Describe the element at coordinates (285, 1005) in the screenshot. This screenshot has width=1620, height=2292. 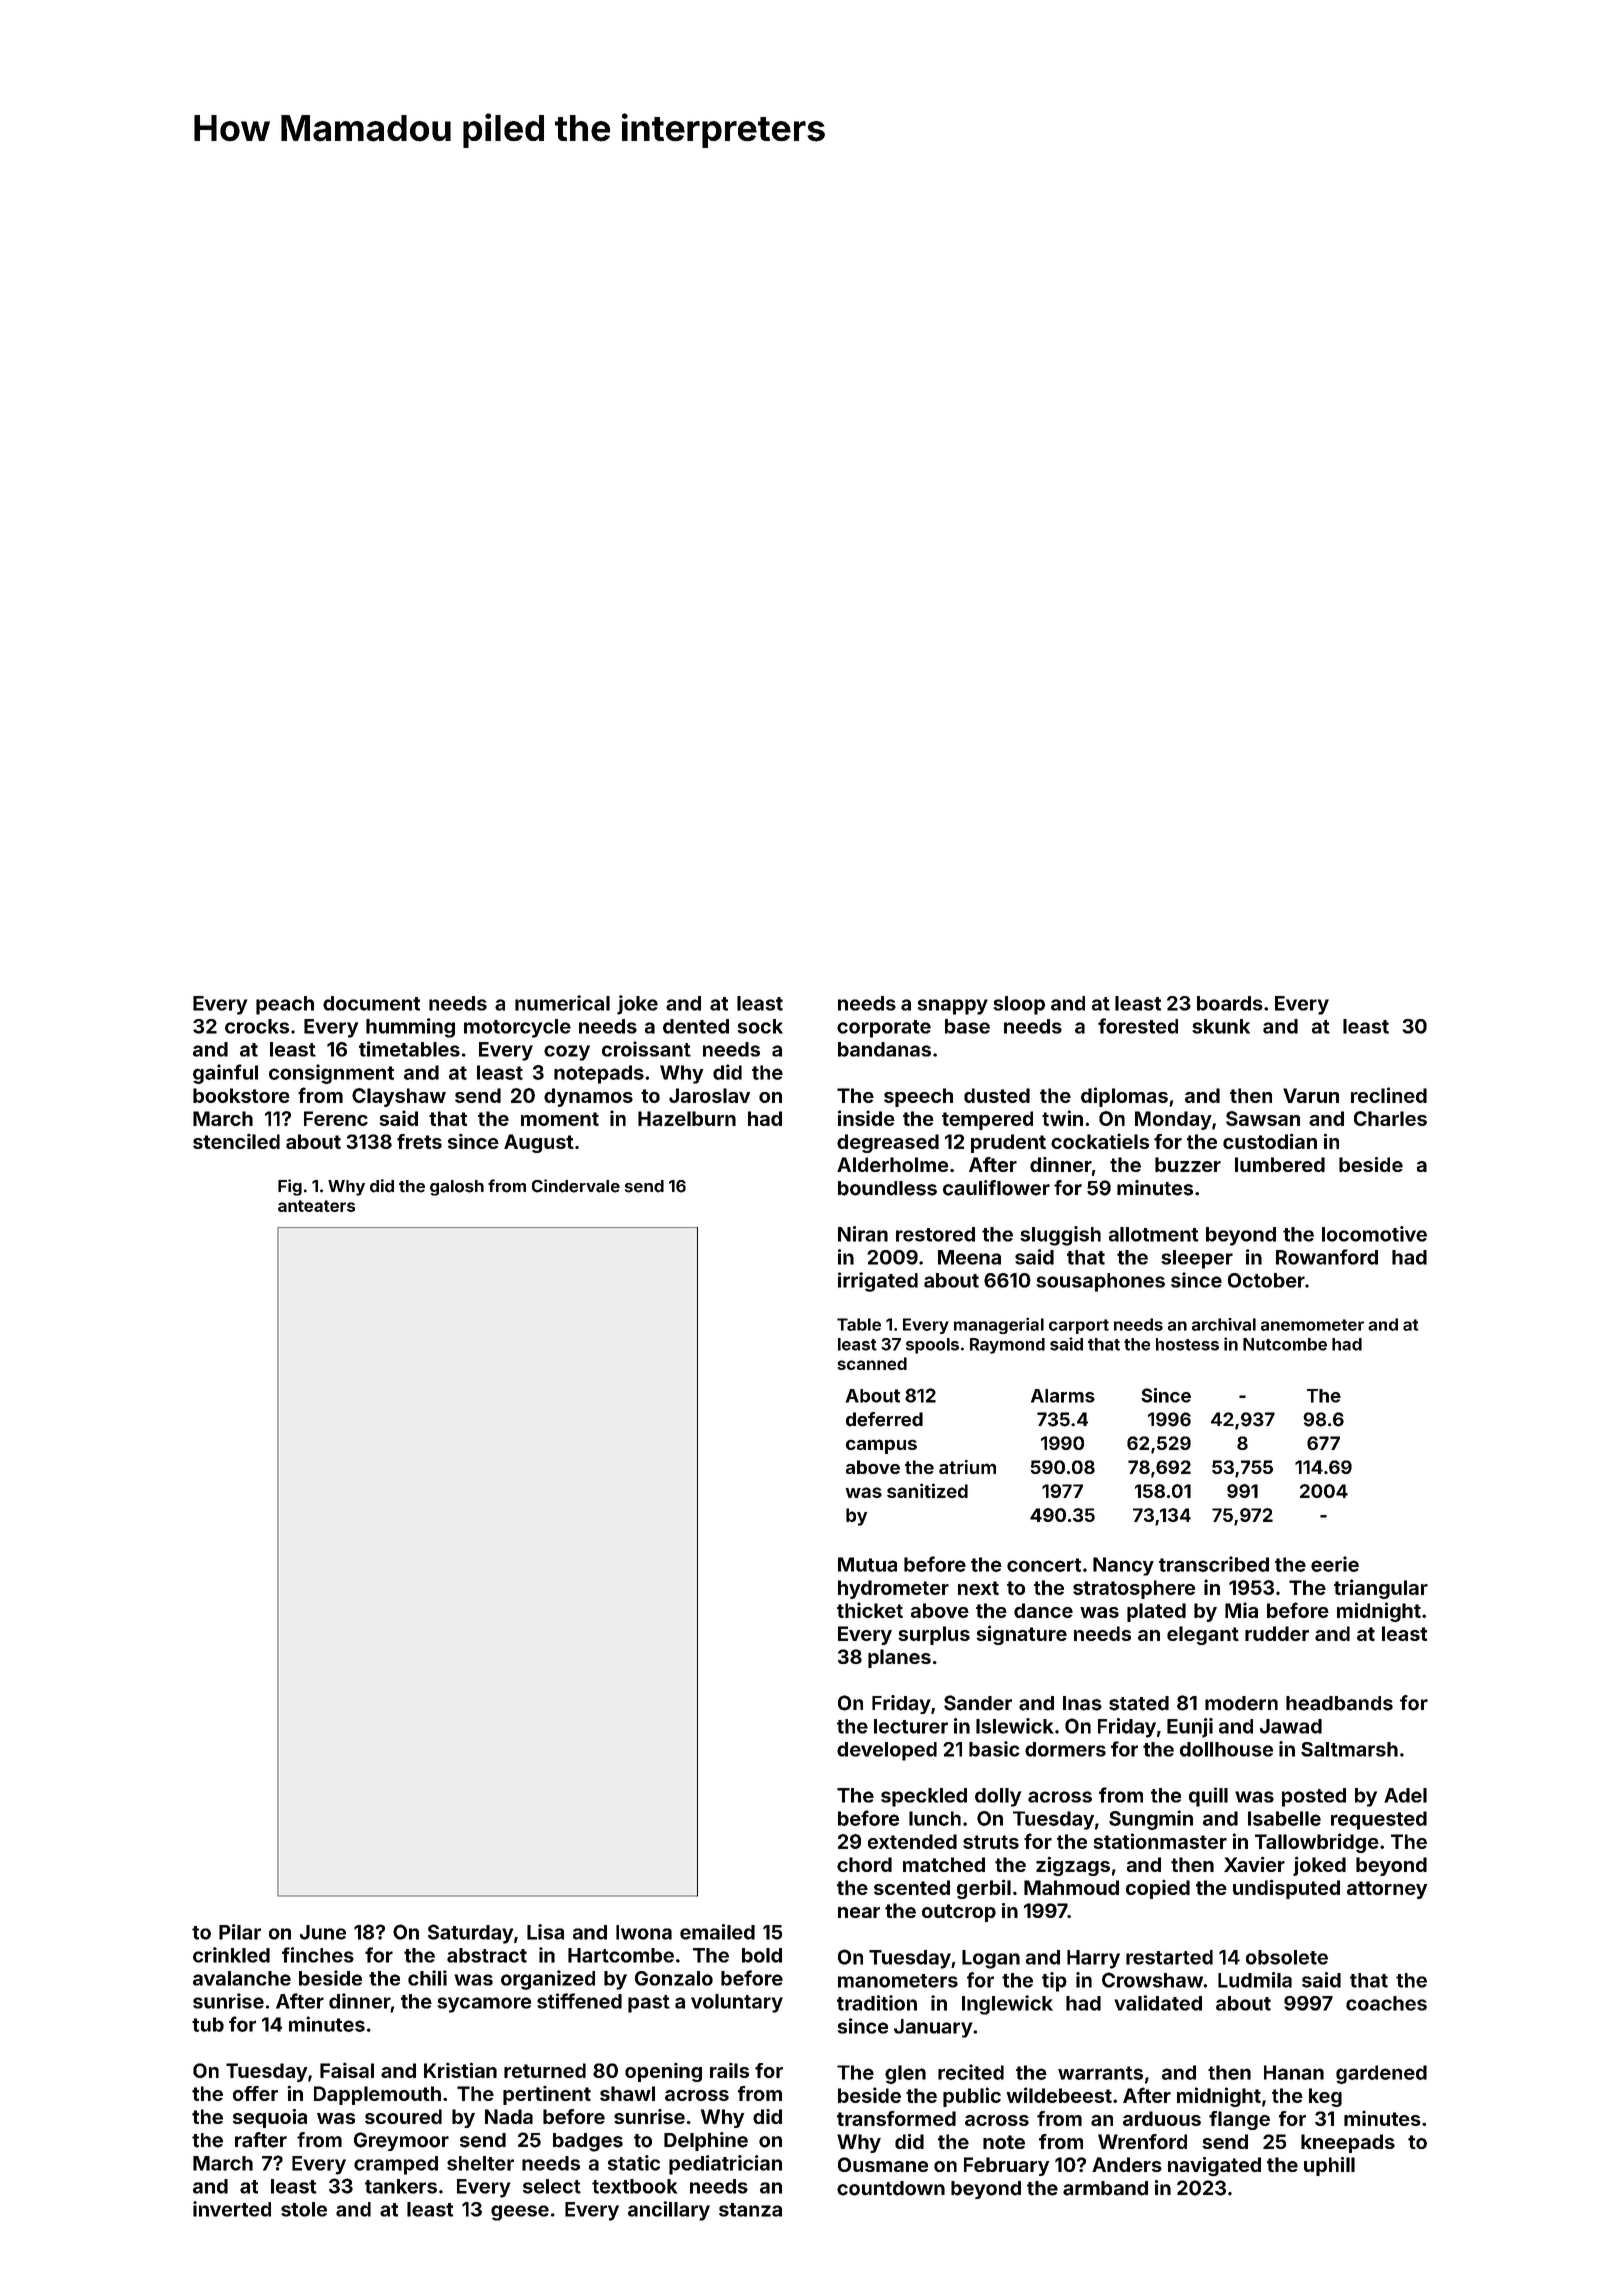
I see `peach` at that location.
